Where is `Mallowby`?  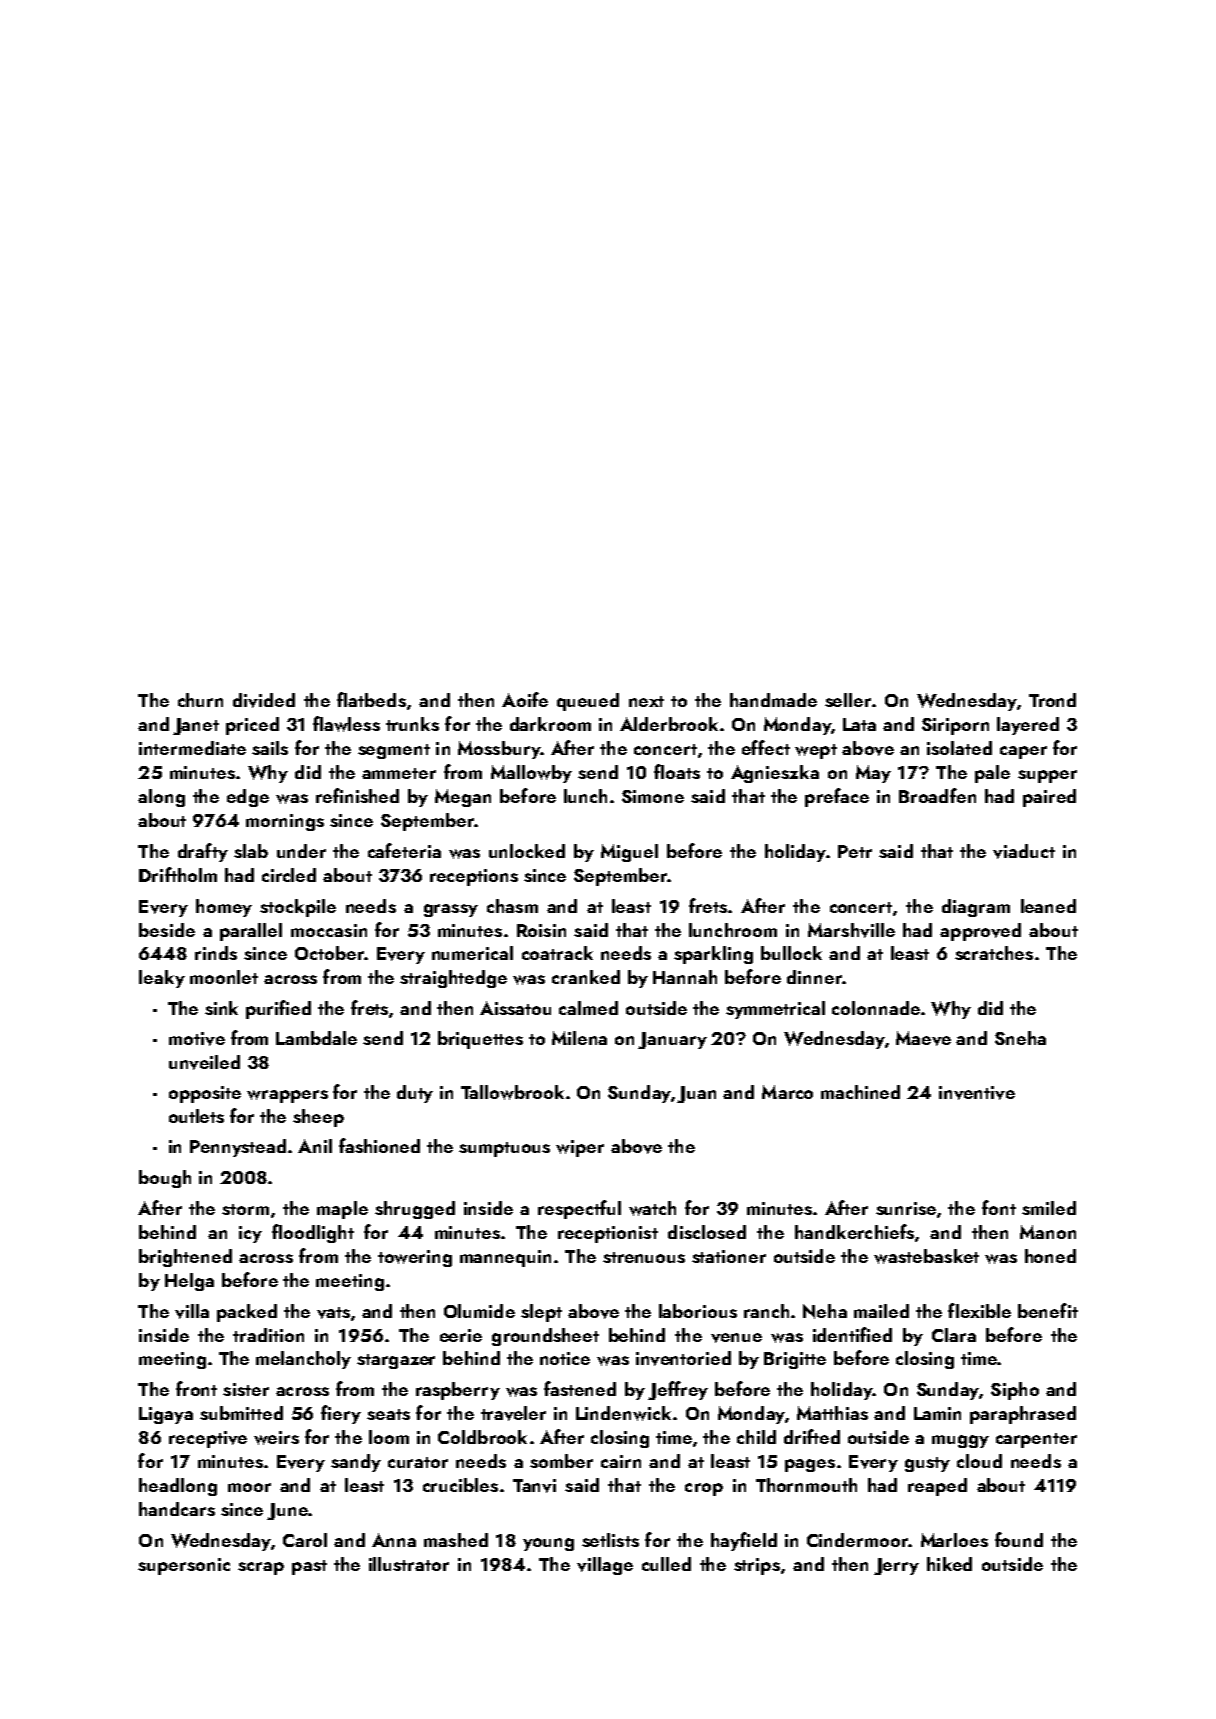
Mallowby is located at coordinates (531, 774).
